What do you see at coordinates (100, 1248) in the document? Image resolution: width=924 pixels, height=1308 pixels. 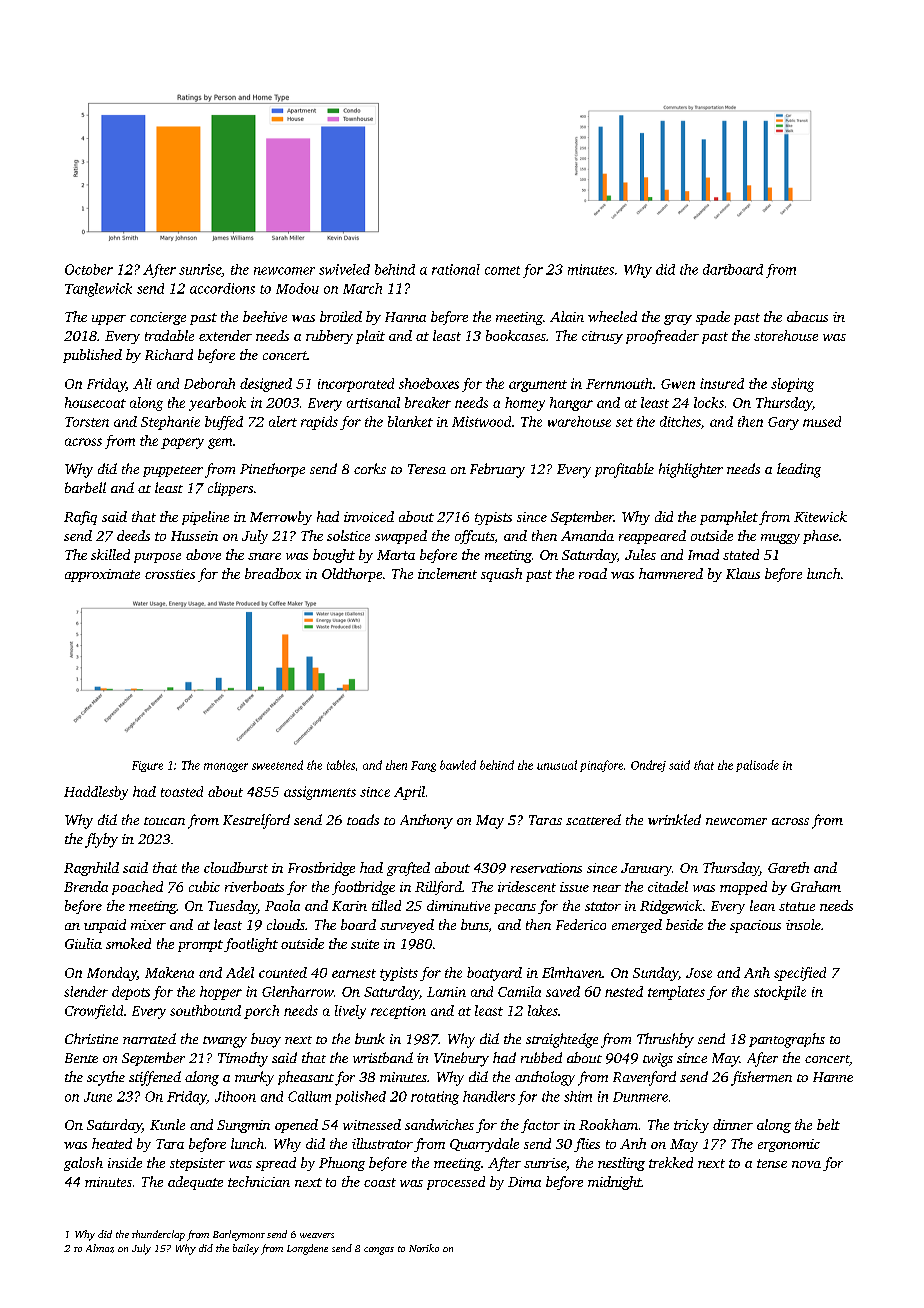 I see `Almaz` at bounding box center [100, 1248].
